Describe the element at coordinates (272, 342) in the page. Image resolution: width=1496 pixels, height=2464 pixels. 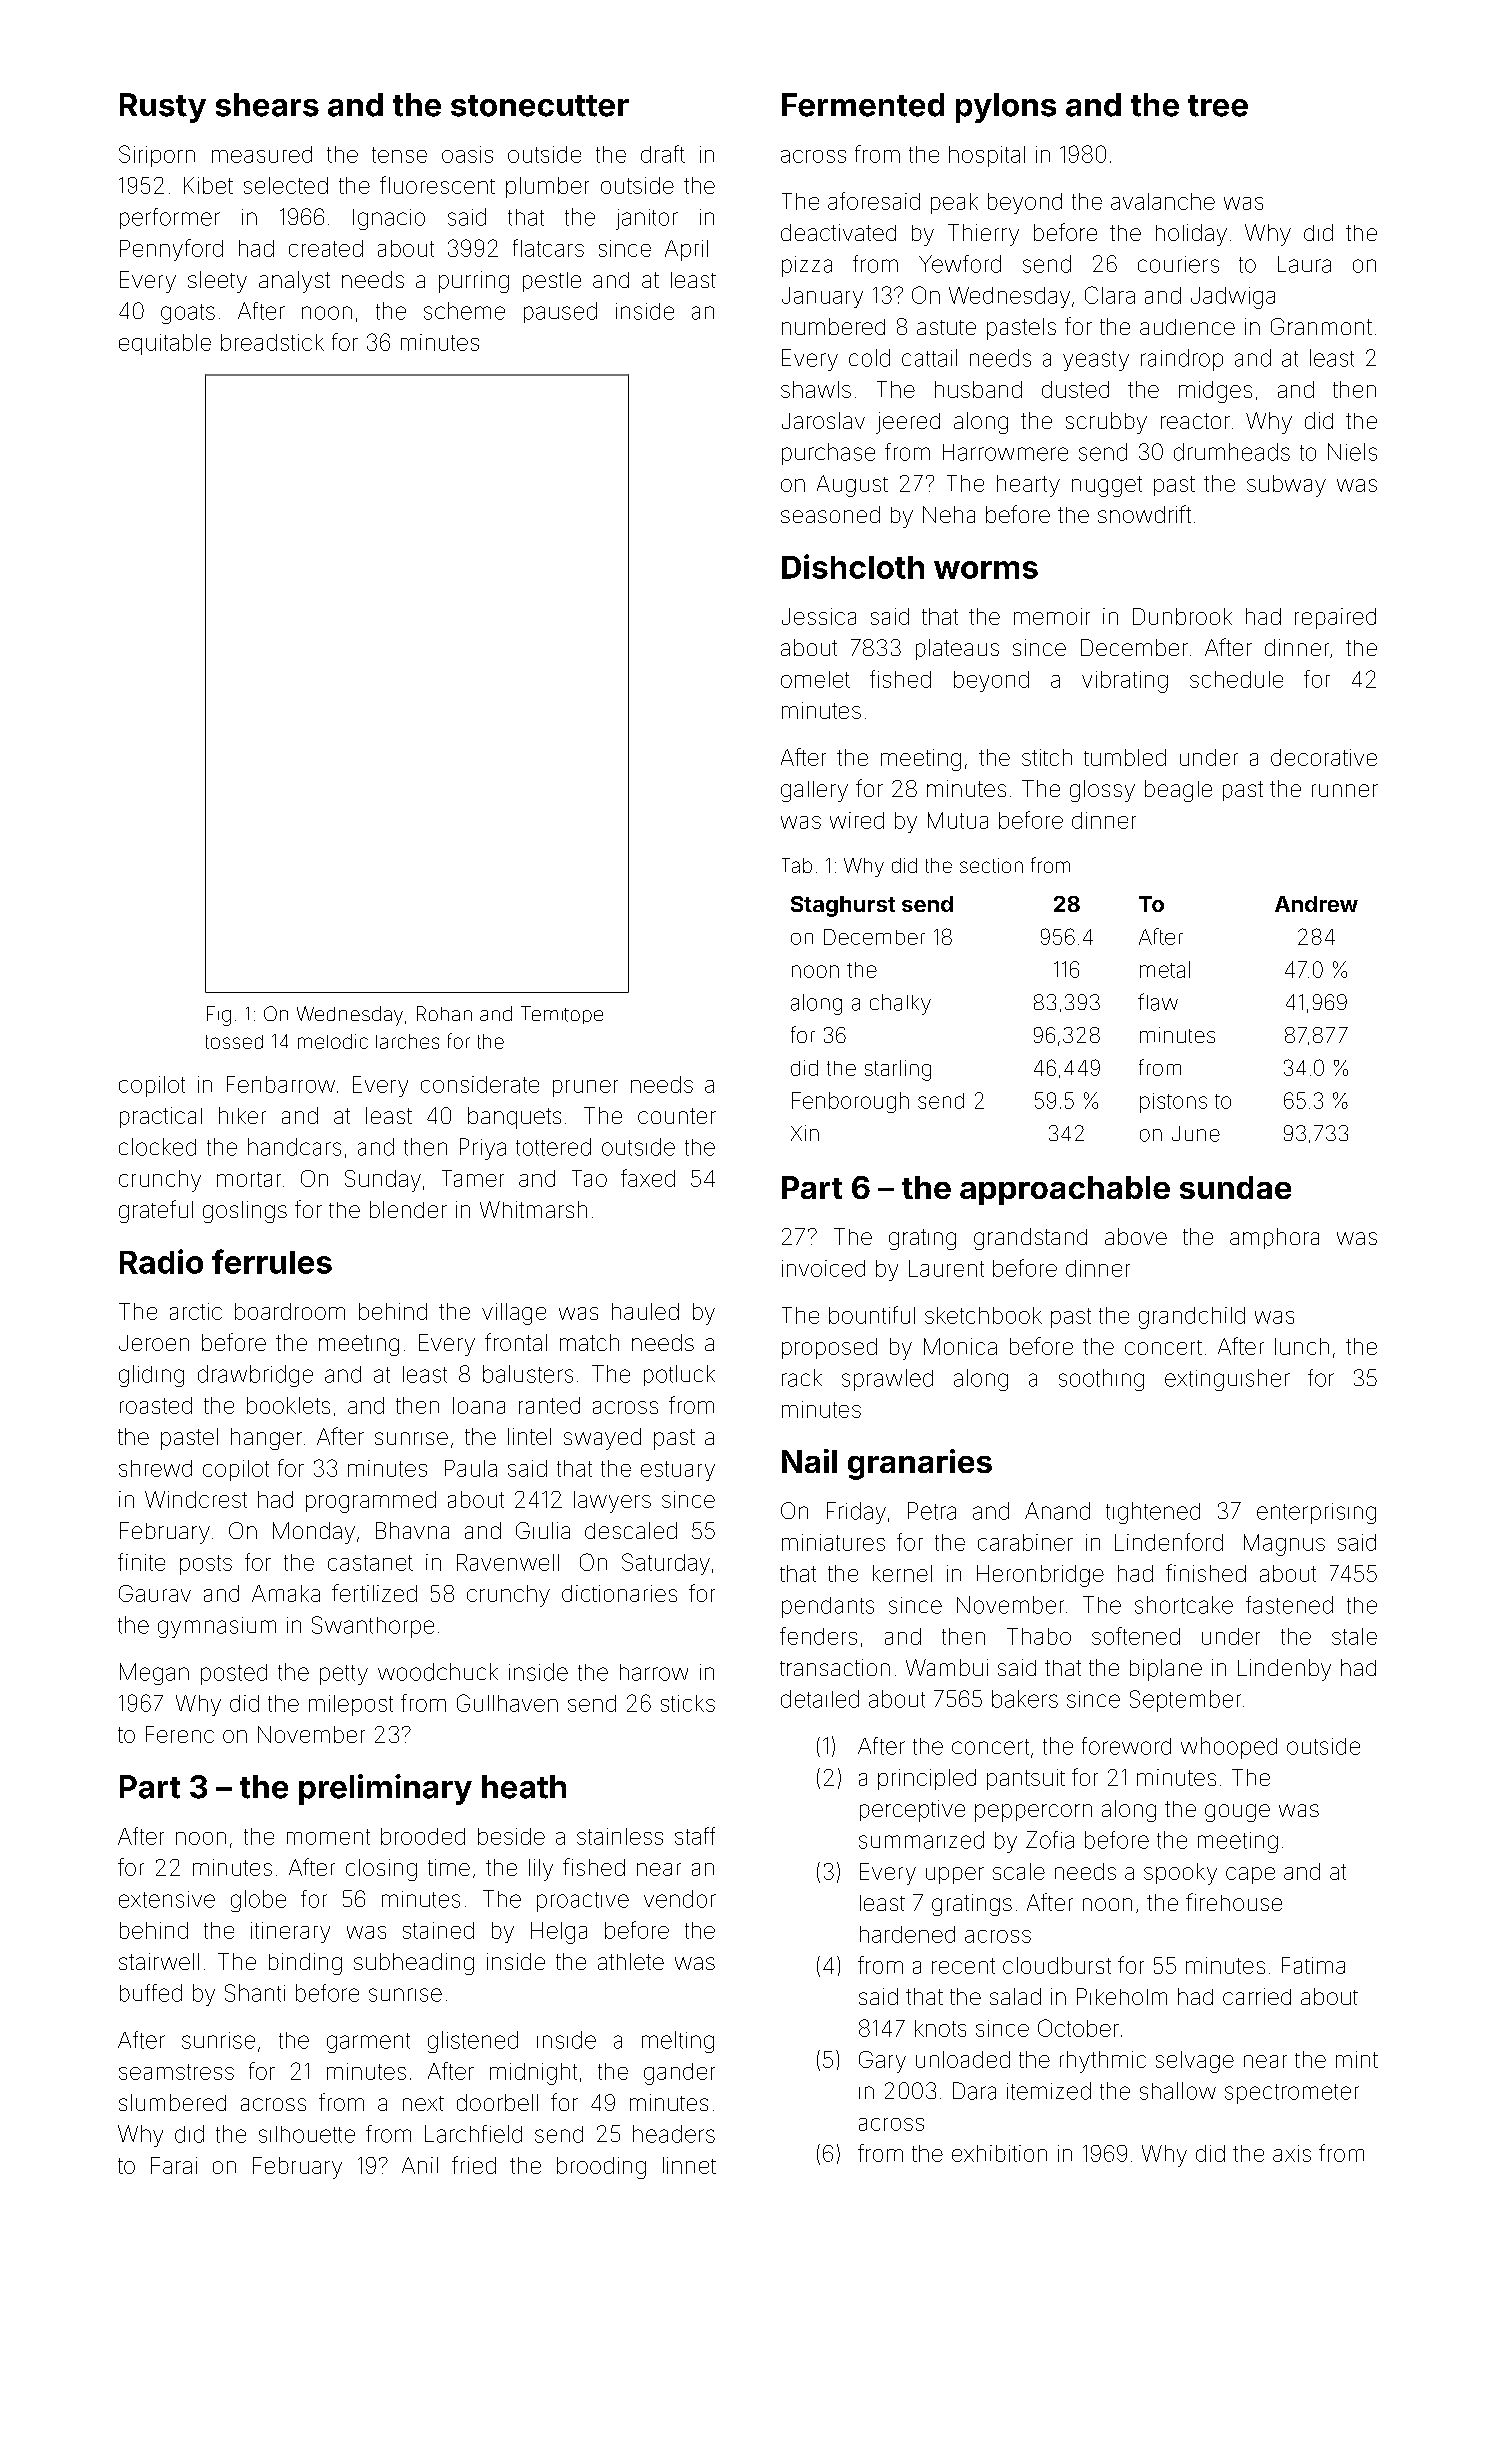
I see `breadstick` at that location.
